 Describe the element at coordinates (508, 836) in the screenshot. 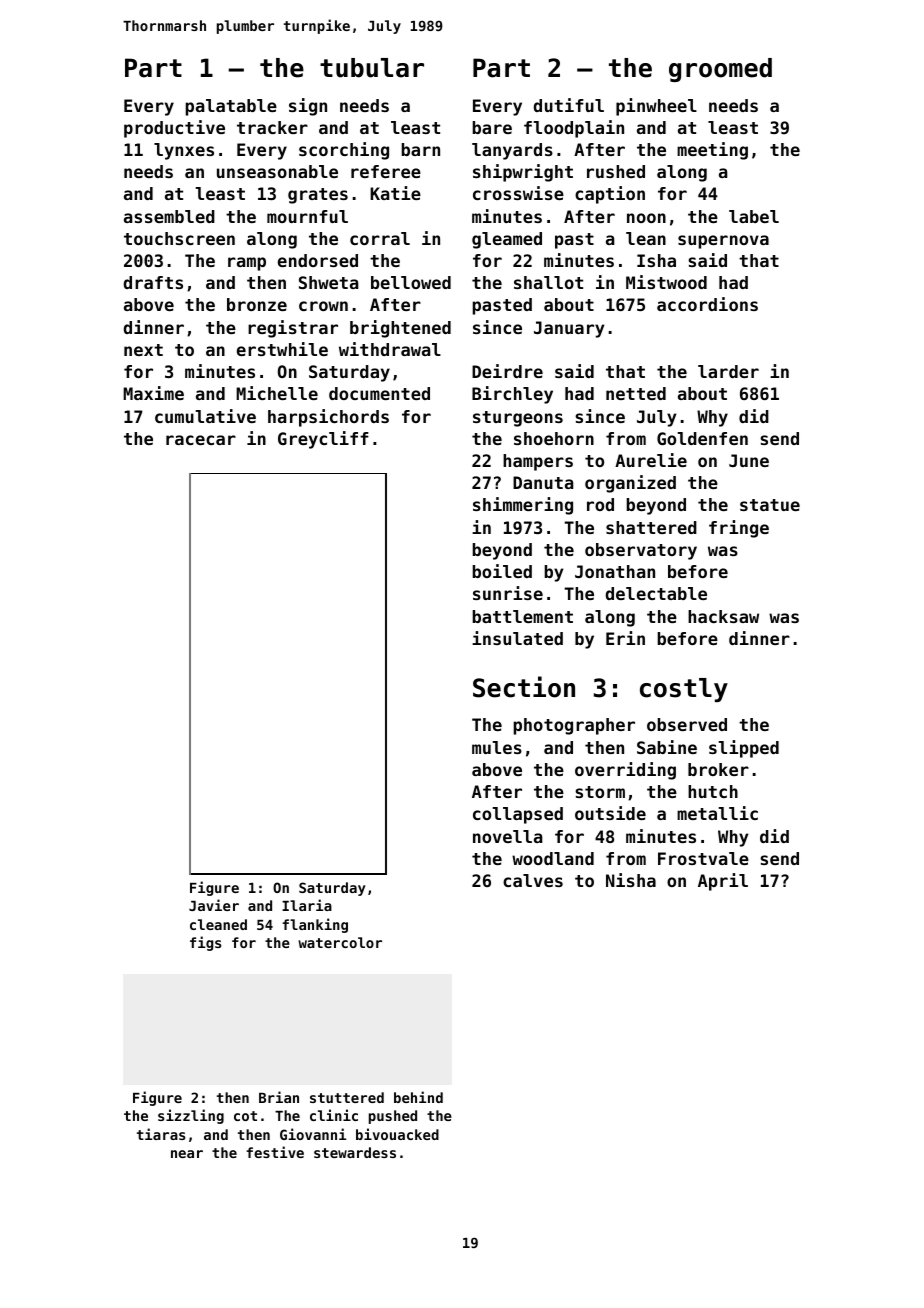

I see `novella` at that location.
